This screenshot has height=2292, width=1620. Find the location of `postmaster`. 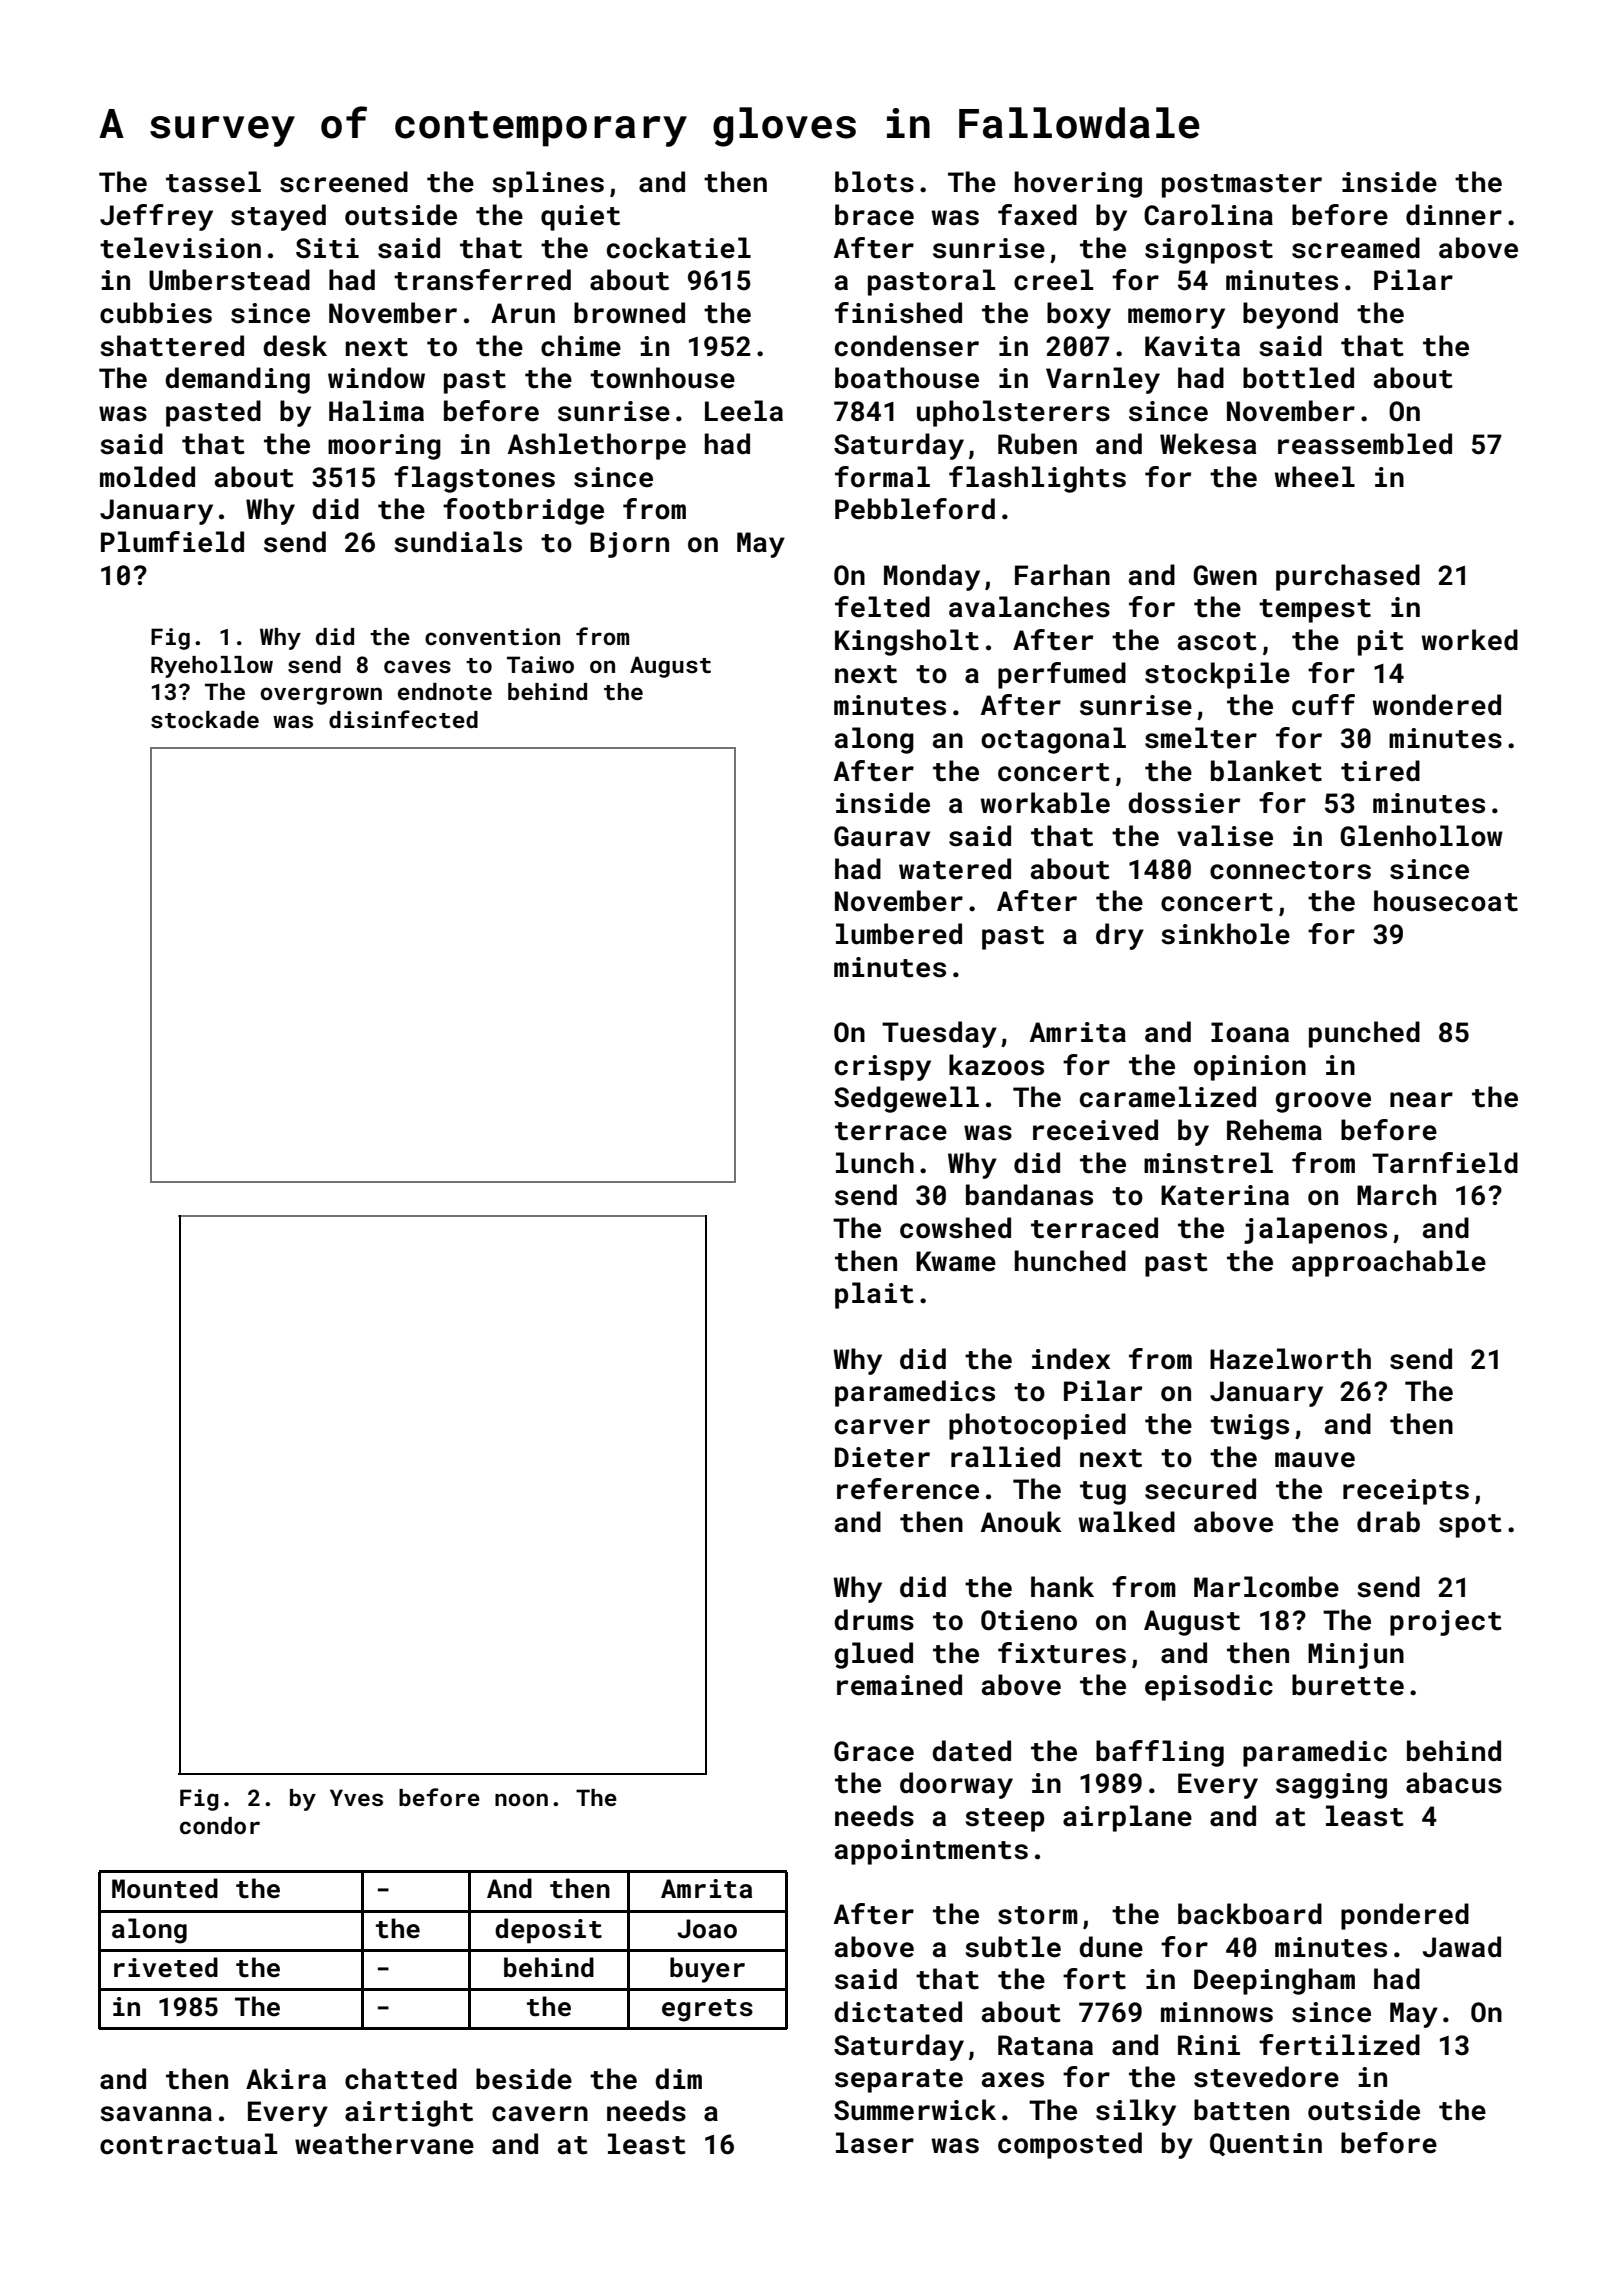

postmaster is located at coordinates (1242, 186).
